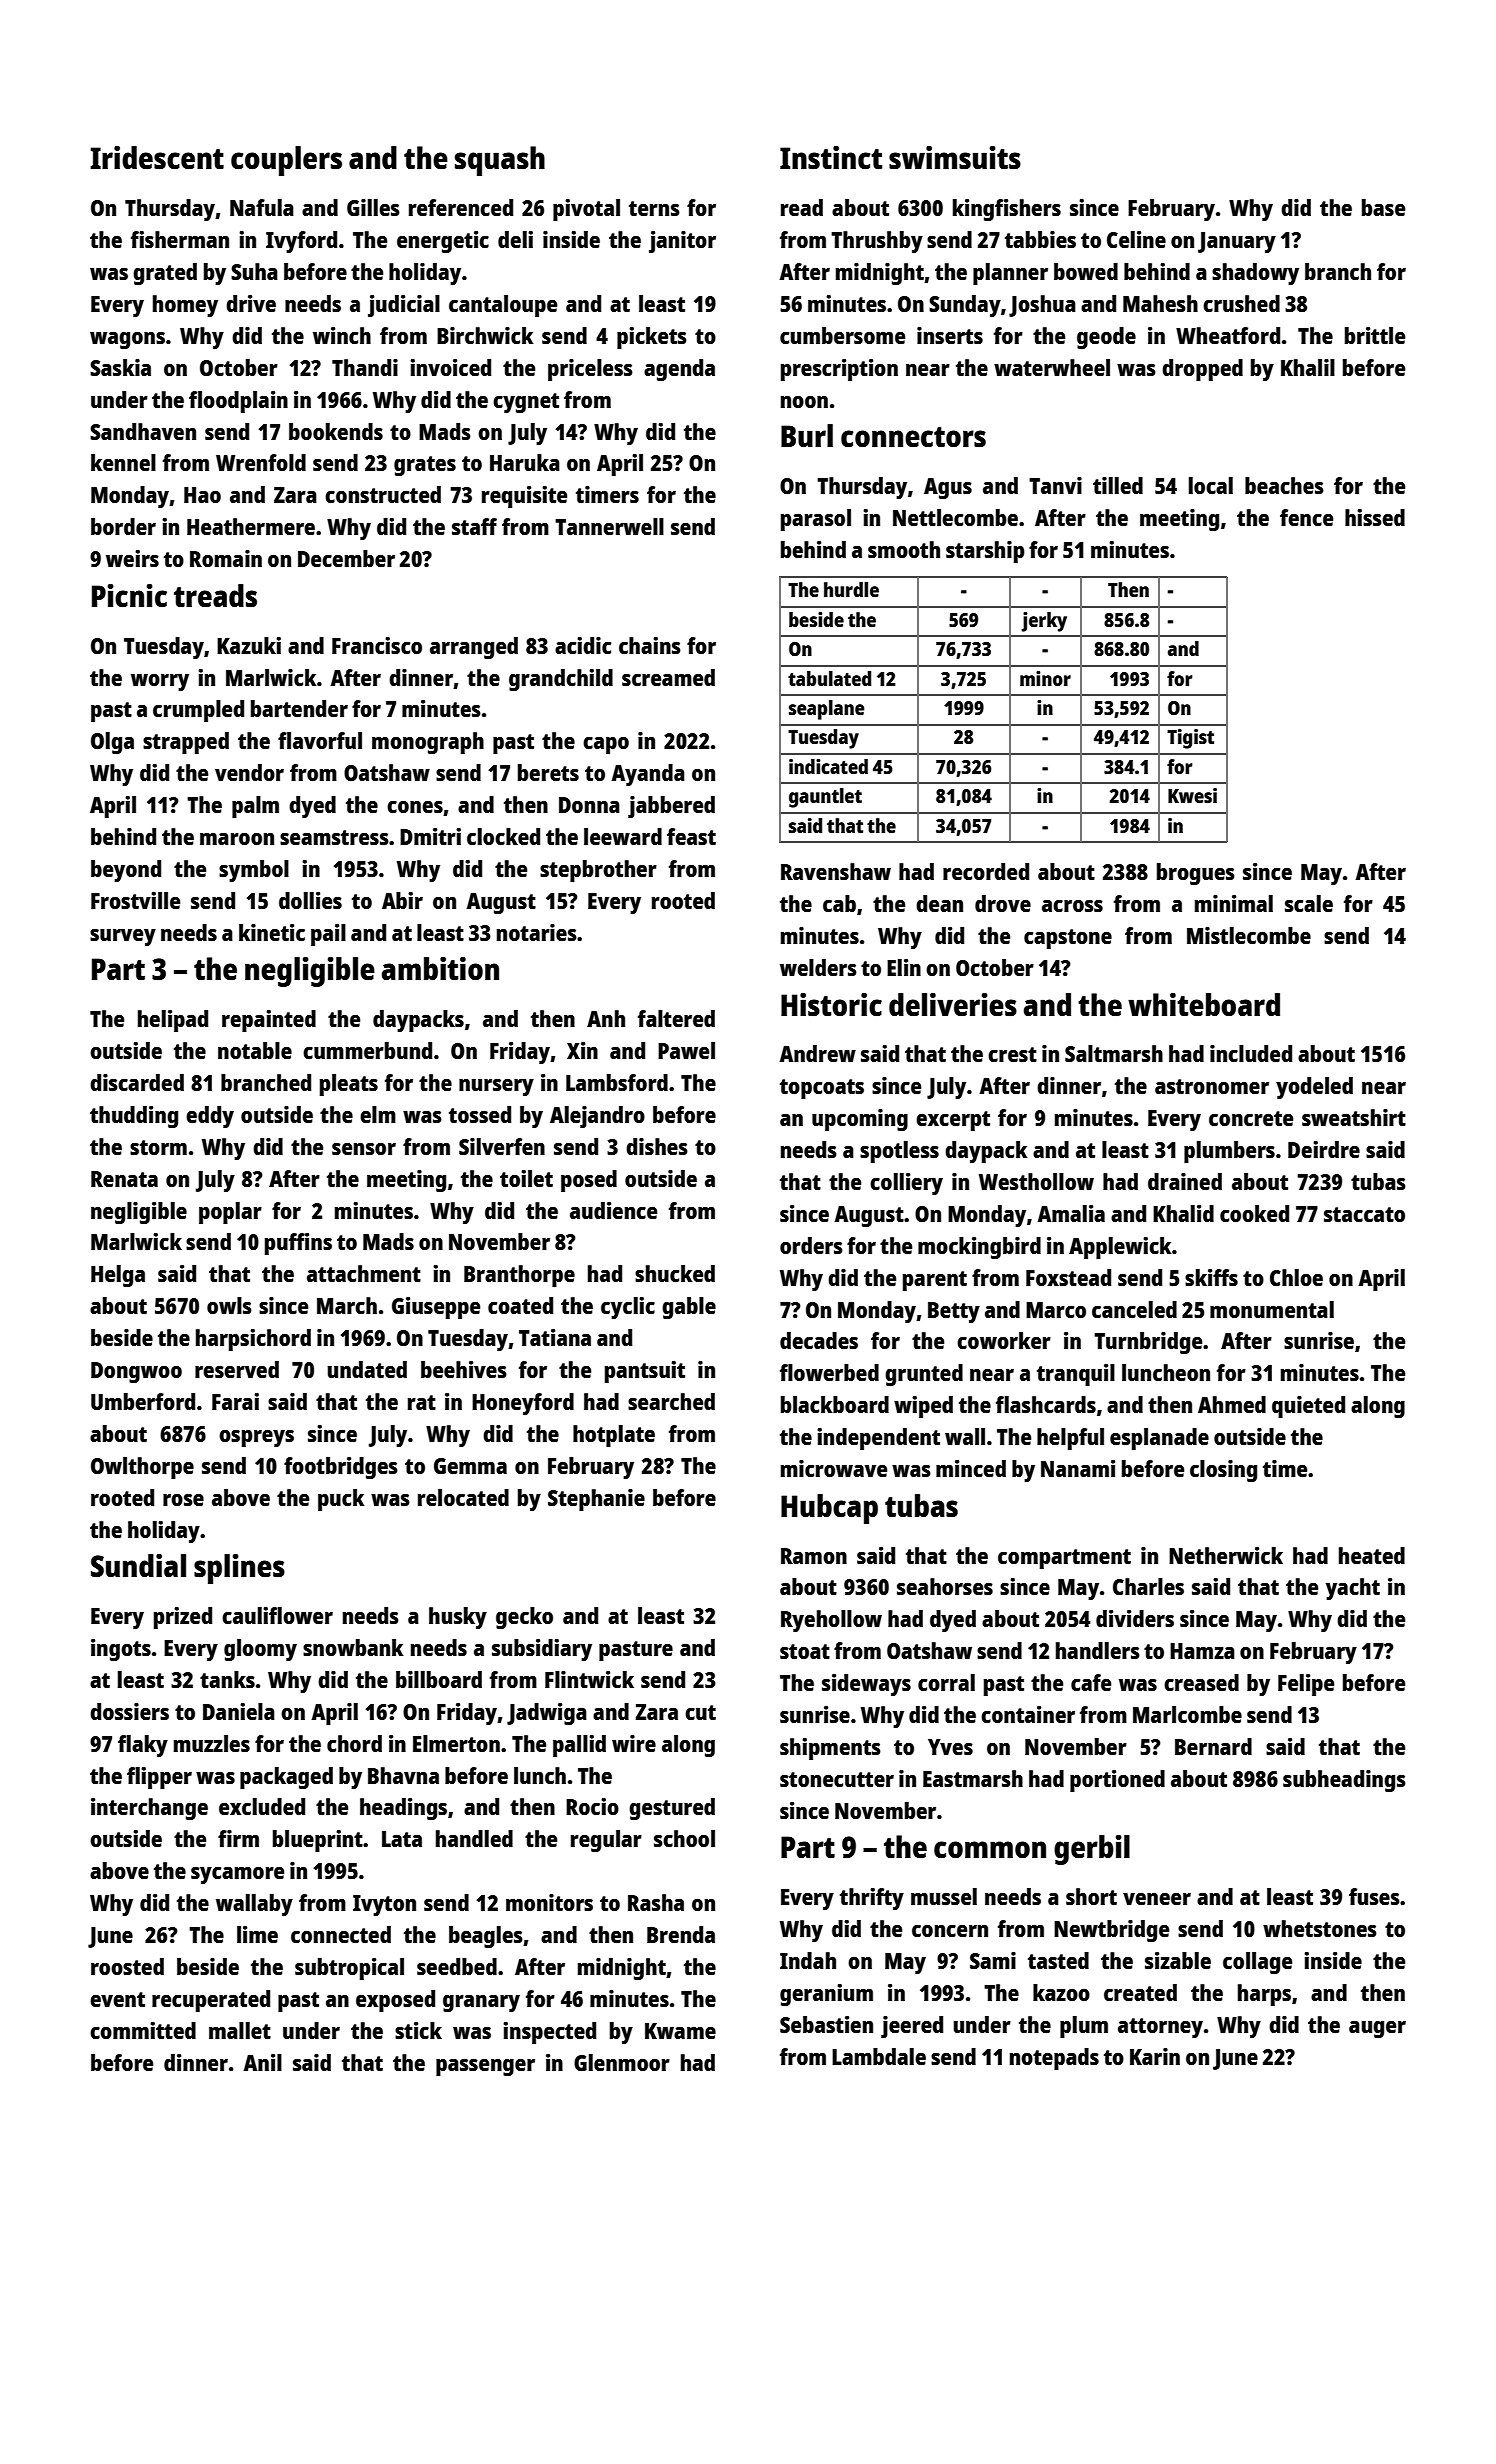 The width and height of the screenshot is (1496, 2464). I want to click on sweatshirt, so click(1354, 1117).
